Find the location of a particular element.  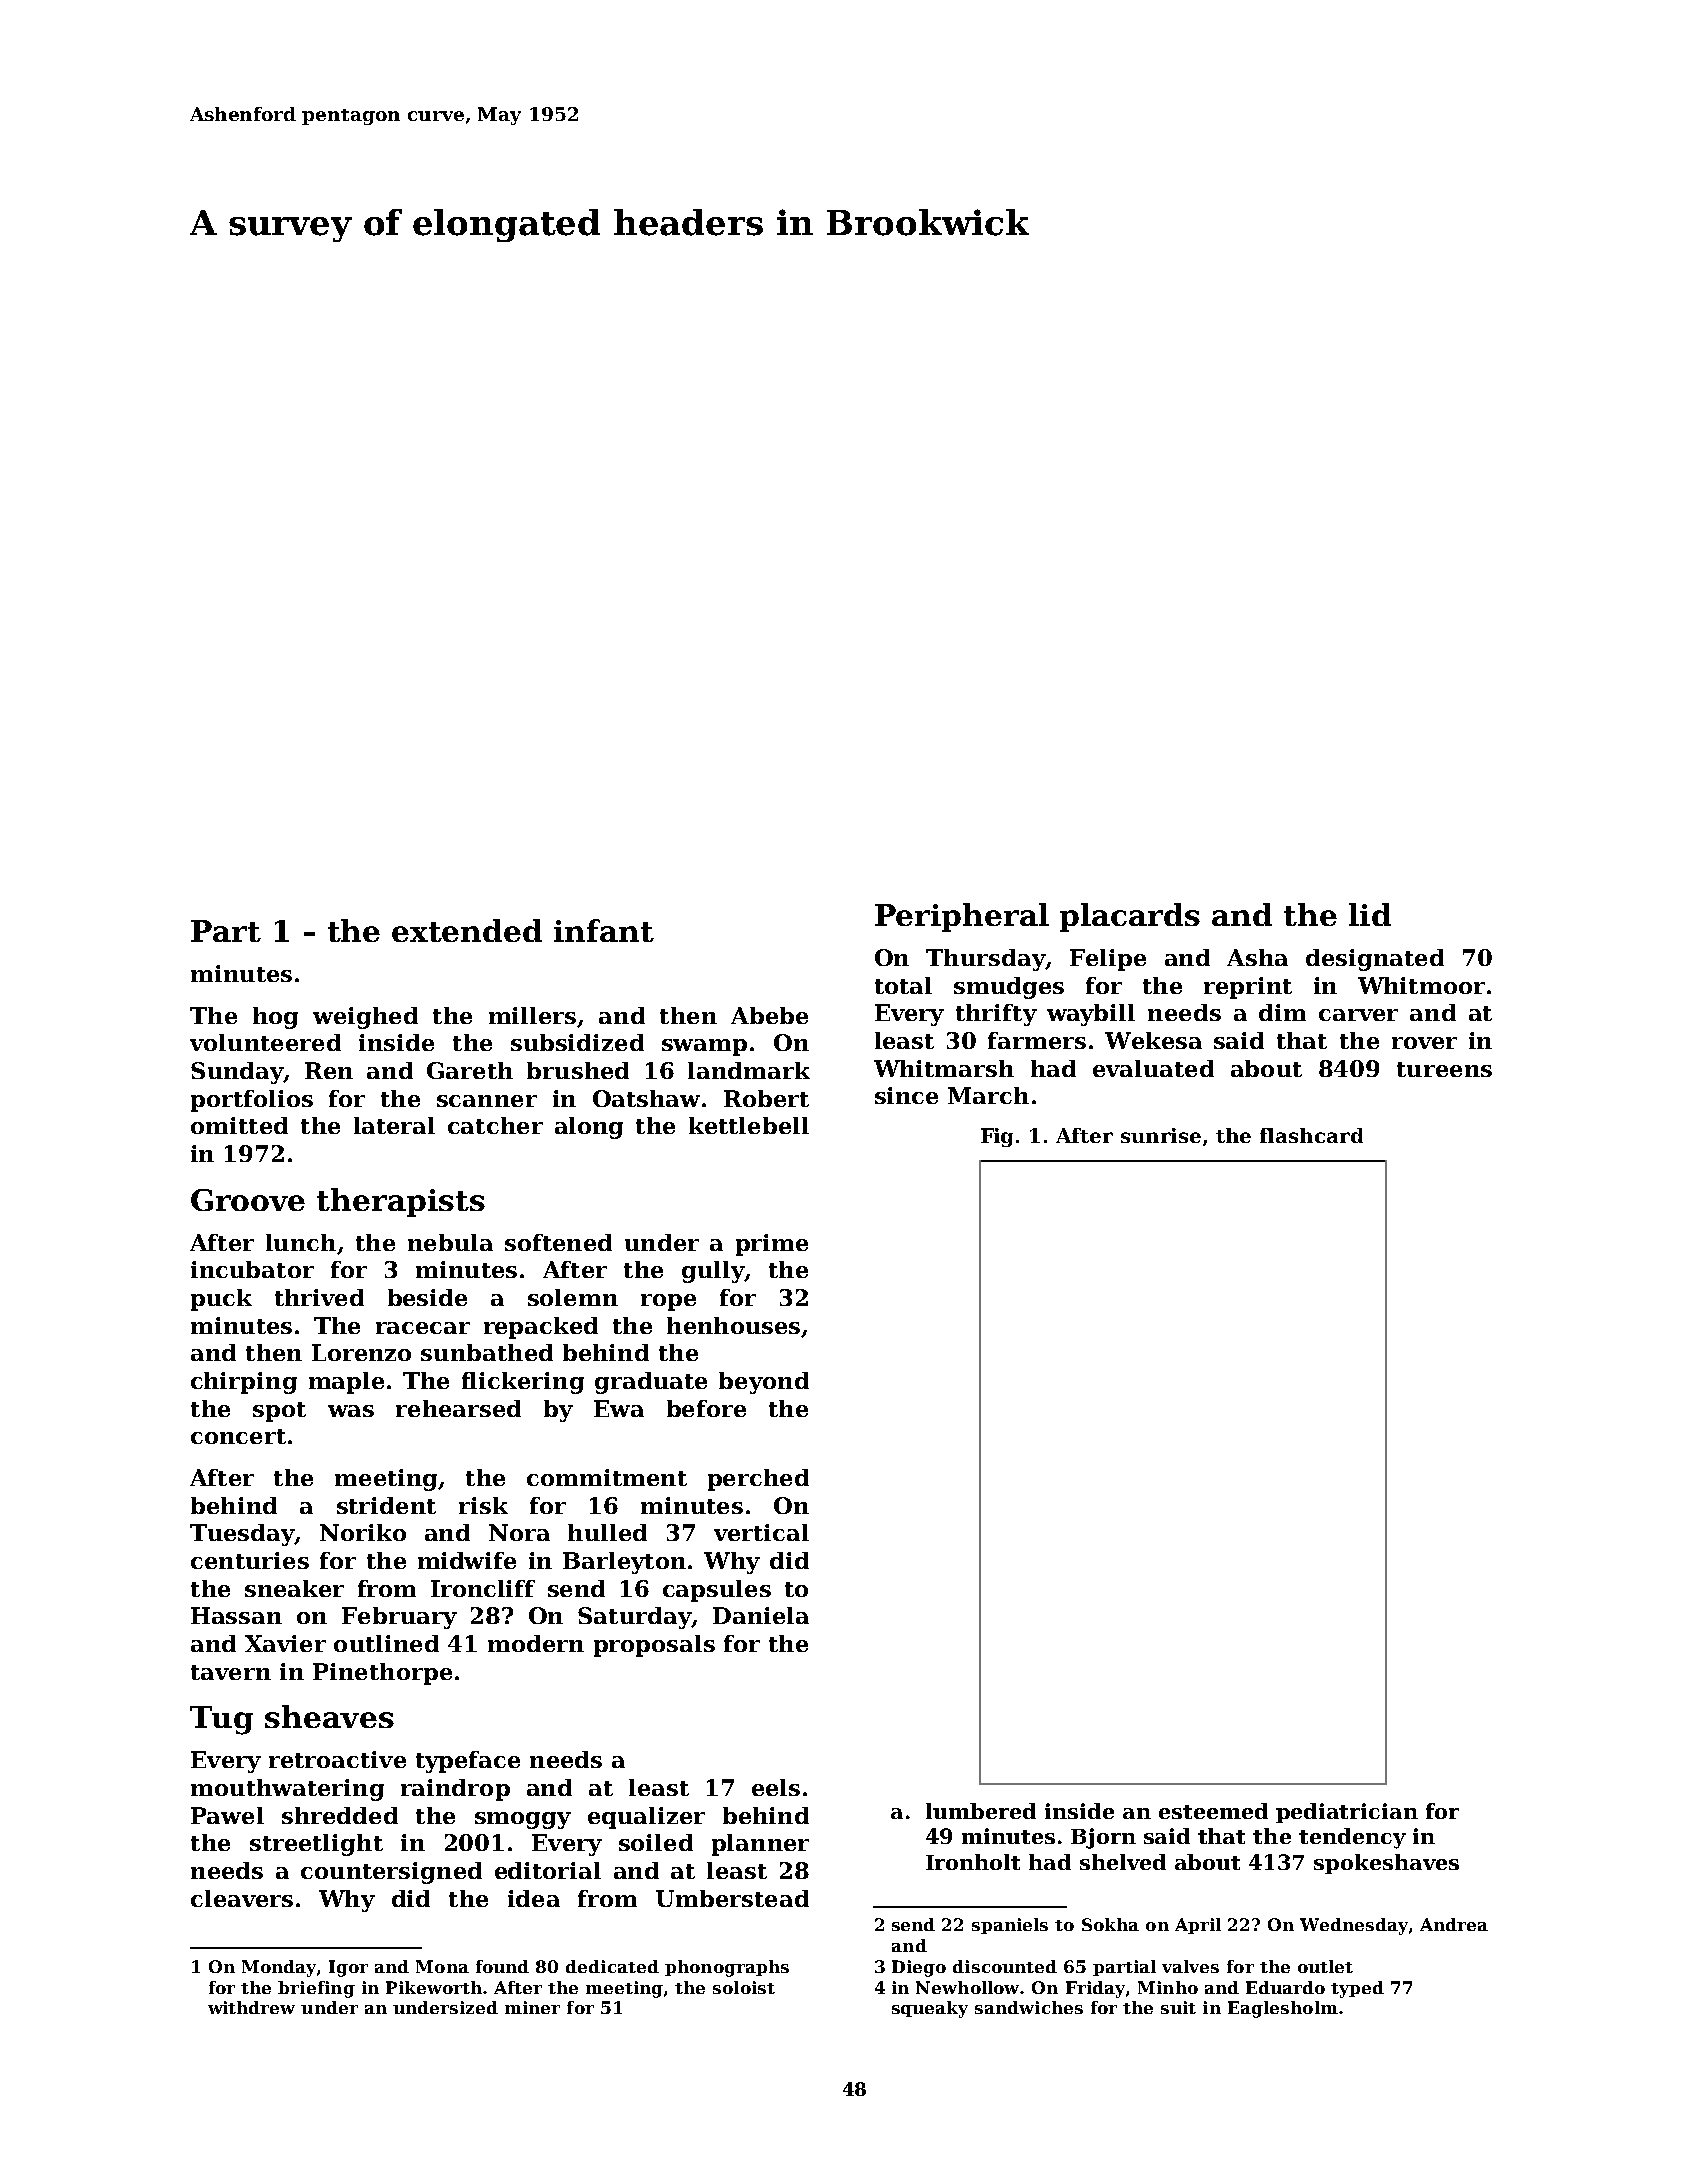

extended is located at coordinates (467, 930).
